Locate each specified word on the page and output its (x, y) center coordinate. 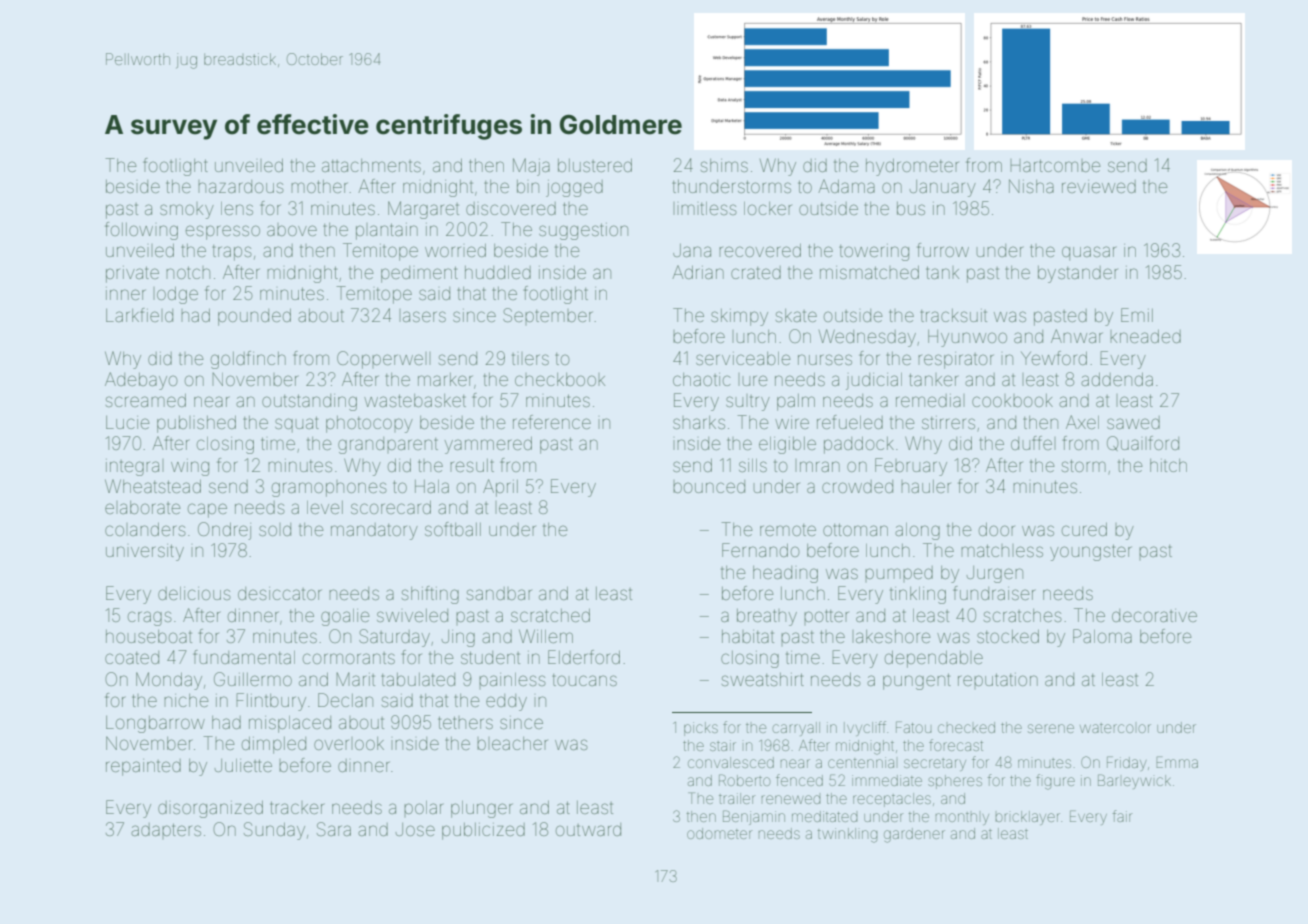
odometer (719, 833)
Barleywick (1134, 781)
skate (796, 315)
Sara (334, 829)
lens (237, 208)
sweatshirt (763, 679)
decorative (1154, 615)
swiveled (412, 615)
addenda (1117, 379)
